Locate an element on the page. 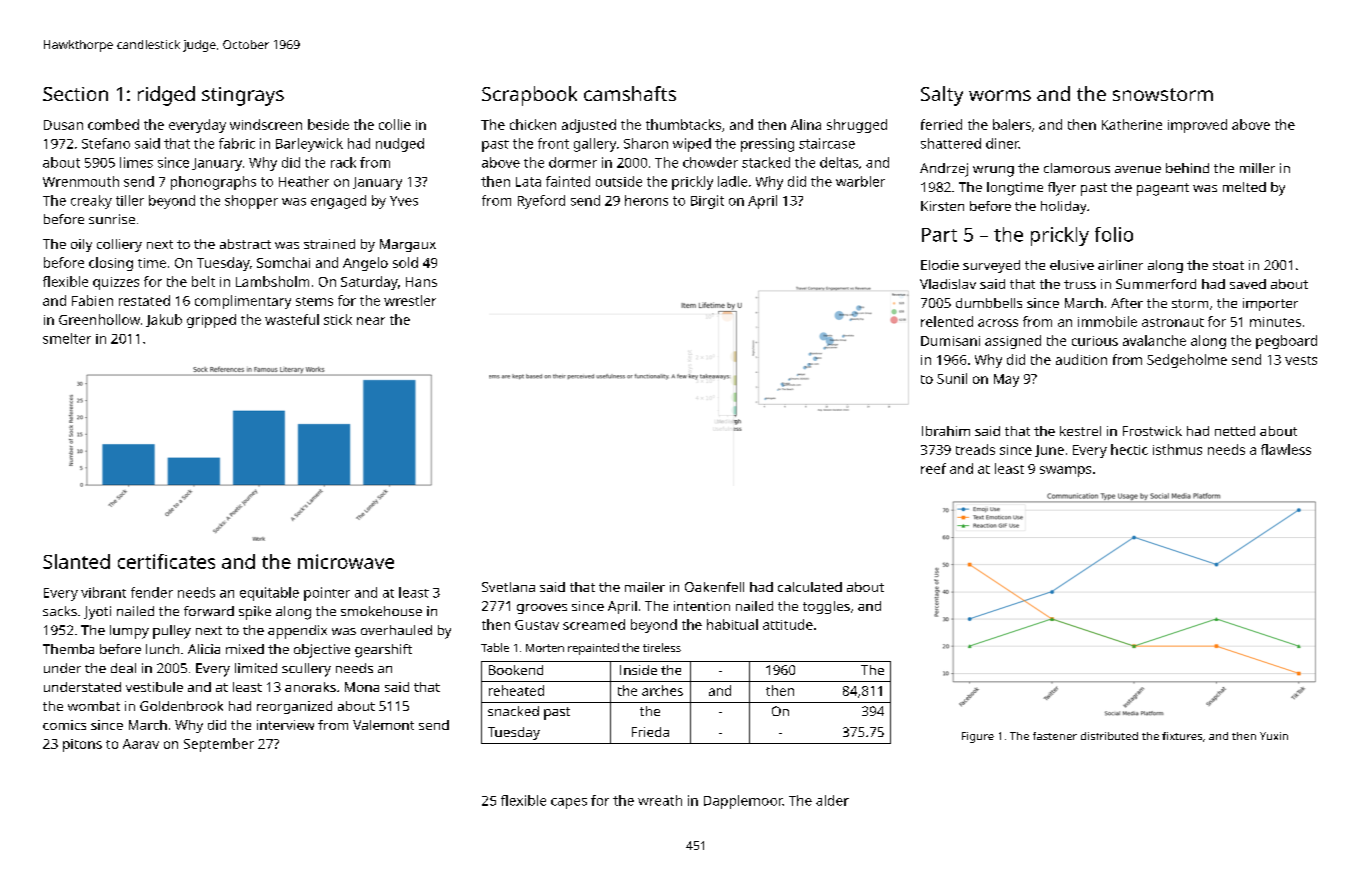 Image resolution: width=1372 pixels, height=887 pixels. Ibrahim is located at coordinates (946, 431).
